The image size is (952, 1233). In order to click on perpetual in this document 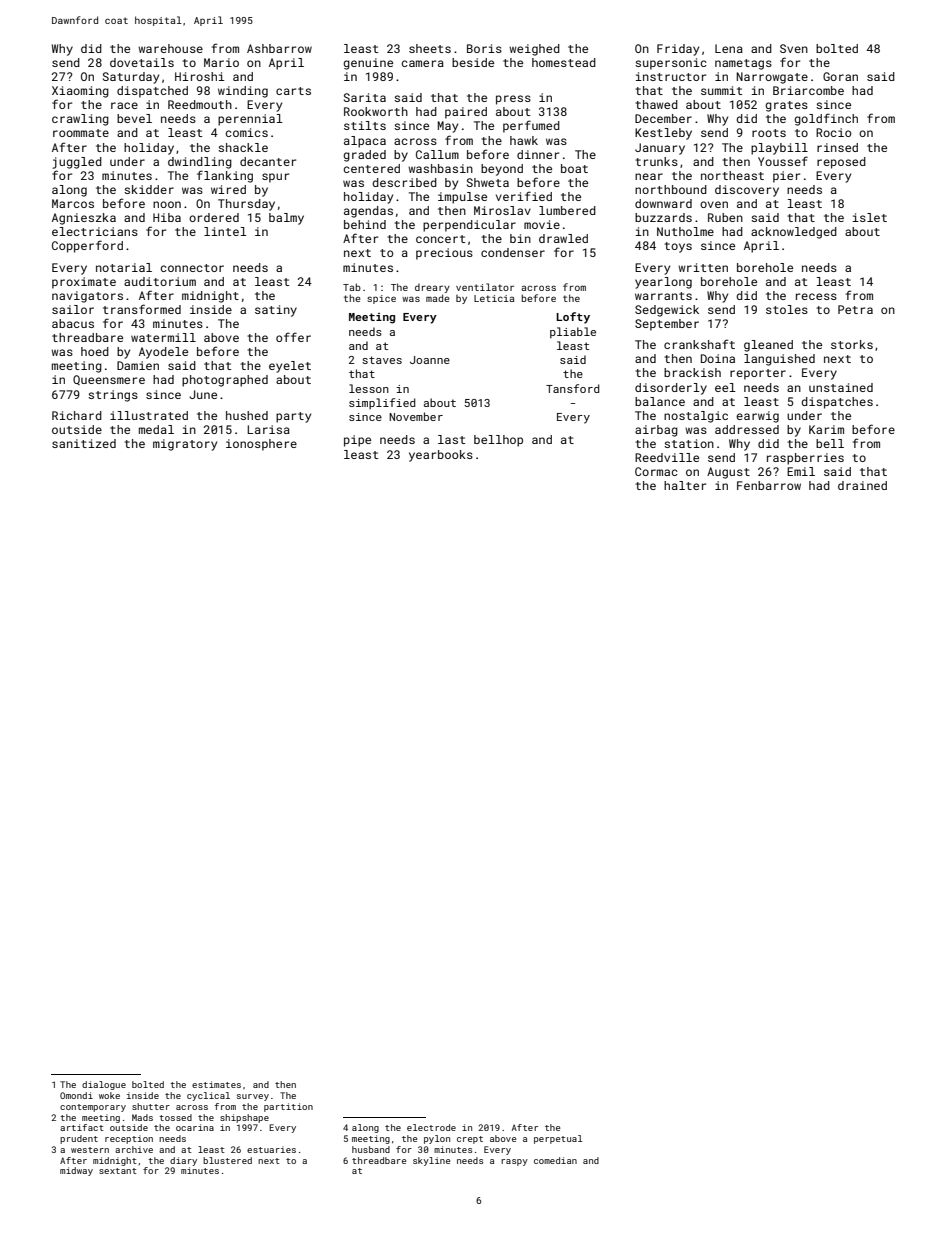, I will do `click(558, 1139)`.
